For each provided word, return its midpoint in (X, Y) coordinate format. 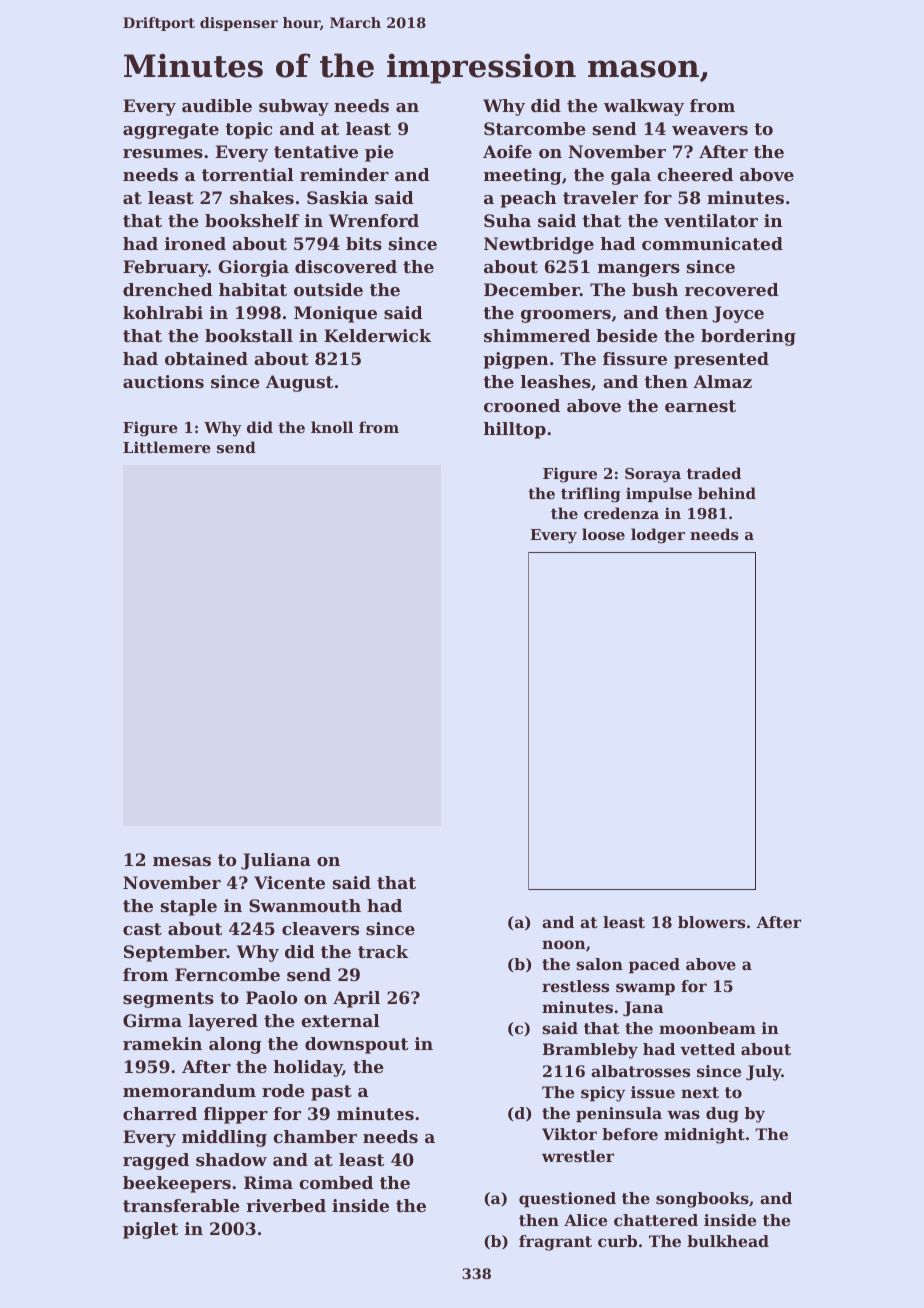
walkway (644, 107)
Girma (152, 1020)
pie (379, 153)
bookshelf (252, 220)
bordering (748, 337)
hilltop (515, 430)
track (383, 951)
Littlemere (167, 447)
